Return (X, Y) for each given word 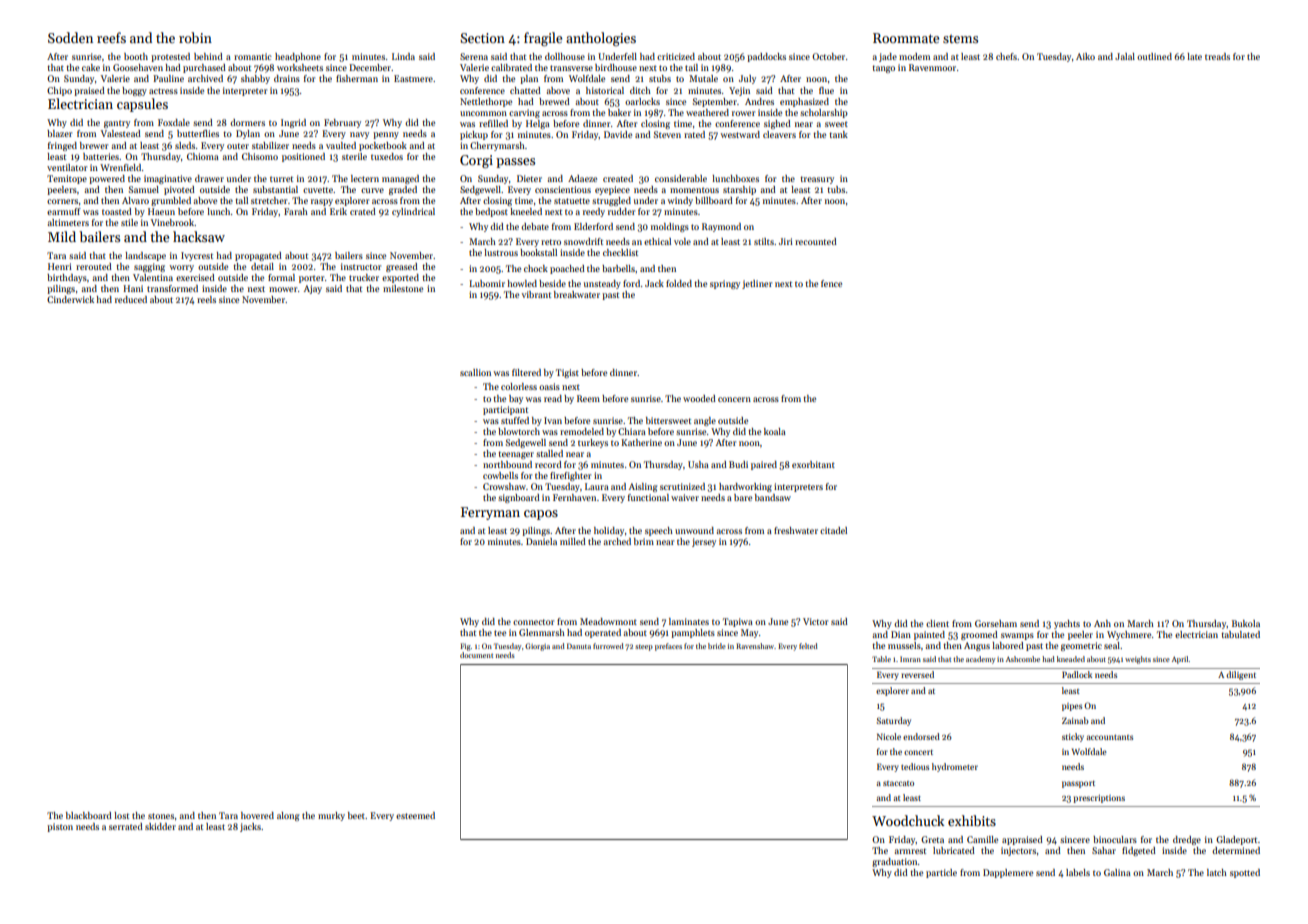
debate (535, 226)
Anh (1102, 623)
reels (206, 299)
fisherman (357, 78)
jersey (704, 542)
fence (831, 283)
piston (60, 827)
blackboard (89, 815)
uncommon (483, 113)
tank (838, 134)
